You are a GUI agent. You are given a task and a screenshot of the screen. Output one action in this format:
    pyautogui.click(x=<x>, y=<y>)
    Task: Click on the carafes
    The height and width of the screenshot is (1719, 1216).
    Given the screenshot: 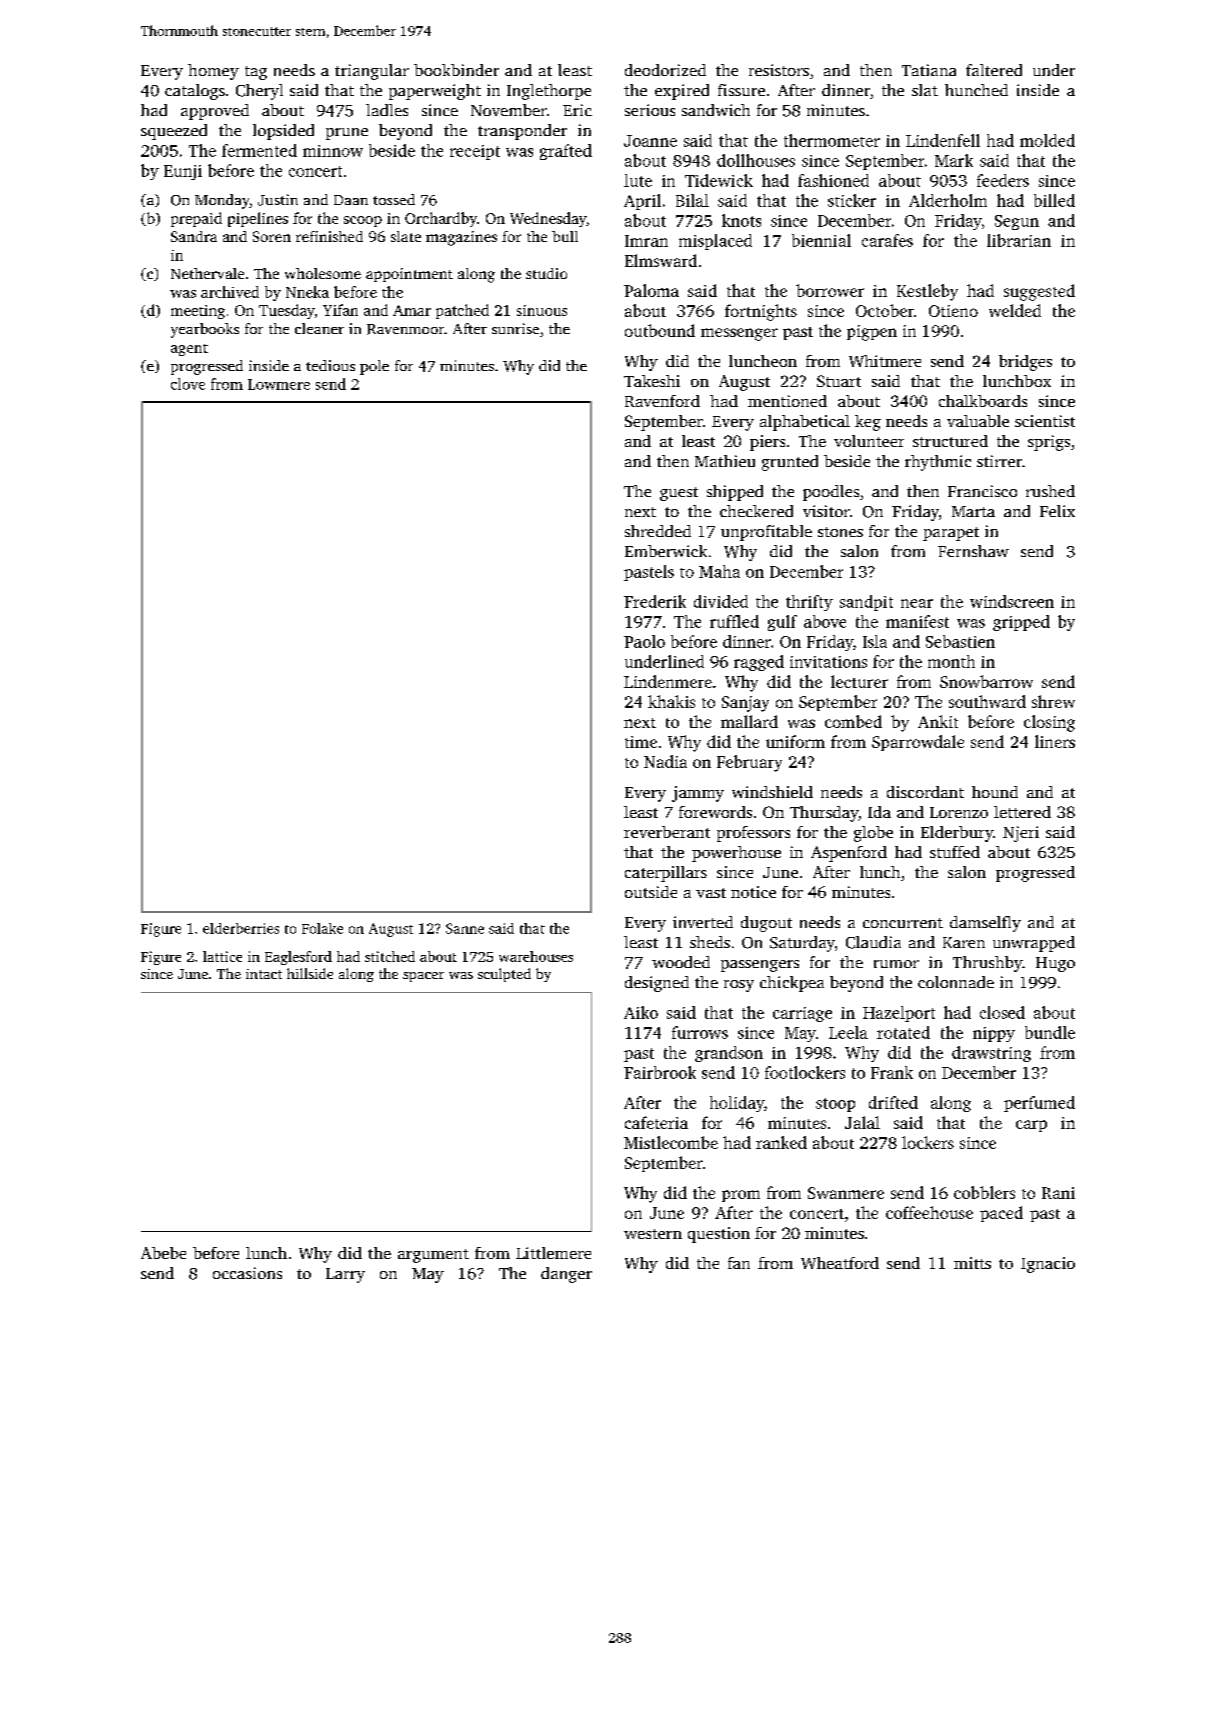 What is the action you would take?
    pyautogui.click(x=887, y=240)
